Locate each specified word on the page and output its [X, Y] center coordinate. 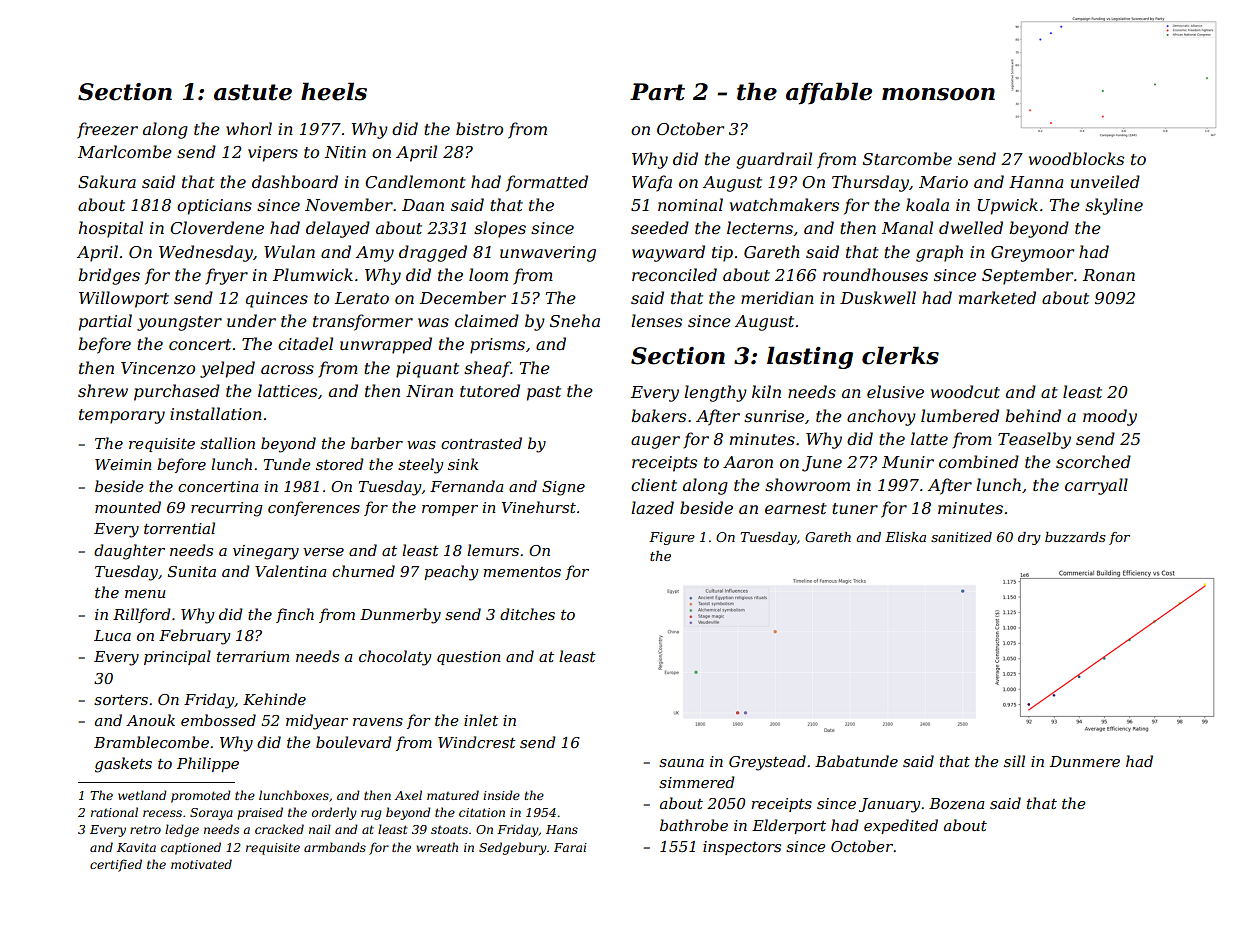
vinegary [266, 552]
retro [145, 829]
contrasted [481, 443]
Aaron [748, 462]
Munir [908, 462]
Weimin [123, 464]
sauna [681, 763]
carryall [1096, 486]
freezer [107, 130]
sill [1014, 761]
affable [829, 93]
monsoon [938, 94]
